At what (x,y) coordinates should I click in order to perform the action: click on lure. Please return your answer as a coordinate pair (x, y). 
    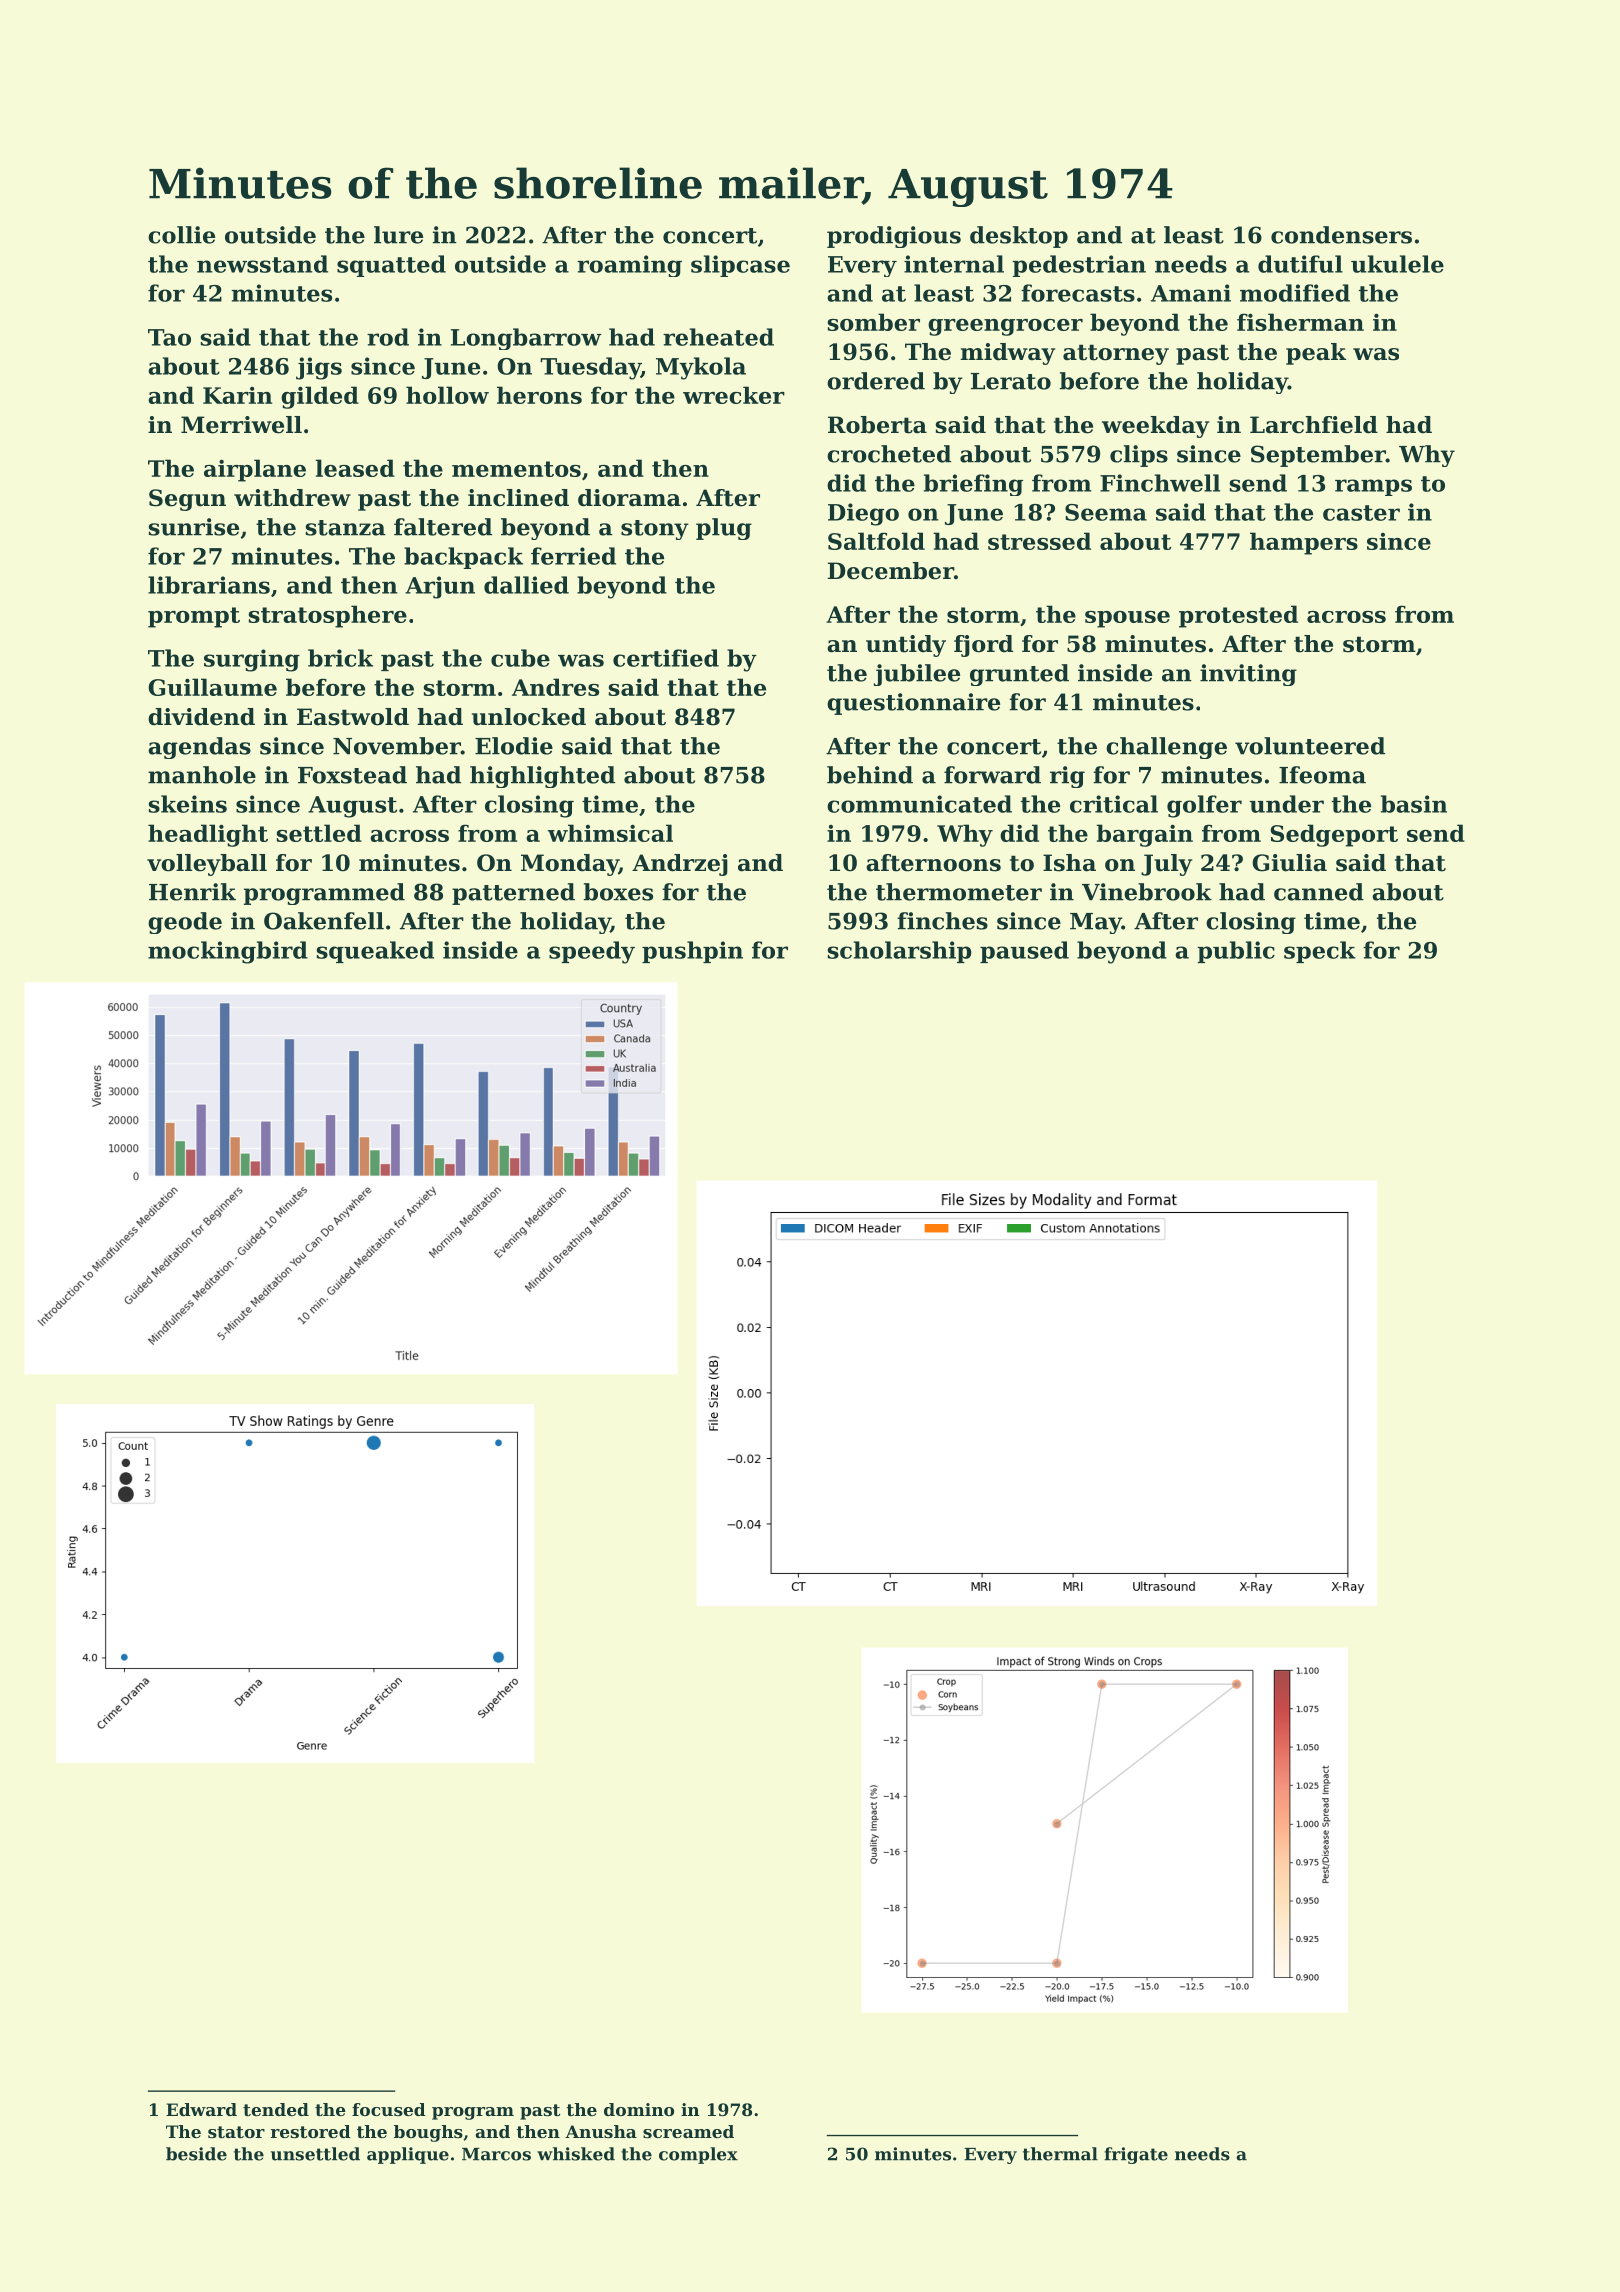
    Looking at the image, I should click on (398, 235).
